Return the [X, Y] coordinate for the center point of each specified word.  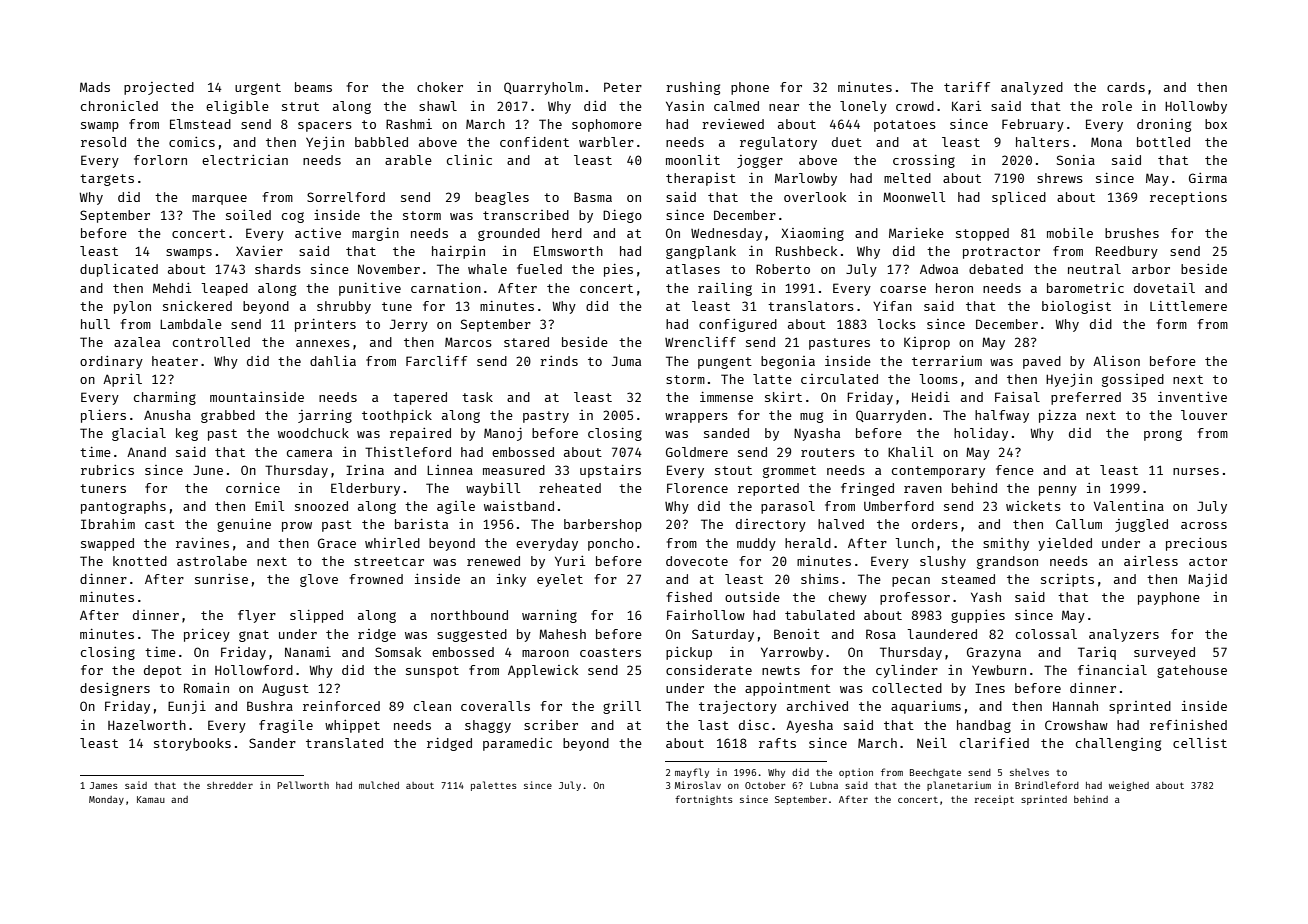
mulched [379, 785]
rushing [693, 88]
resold [103, 142]
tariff [967, 87]
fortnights [704, 800]
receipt [994, 800]
